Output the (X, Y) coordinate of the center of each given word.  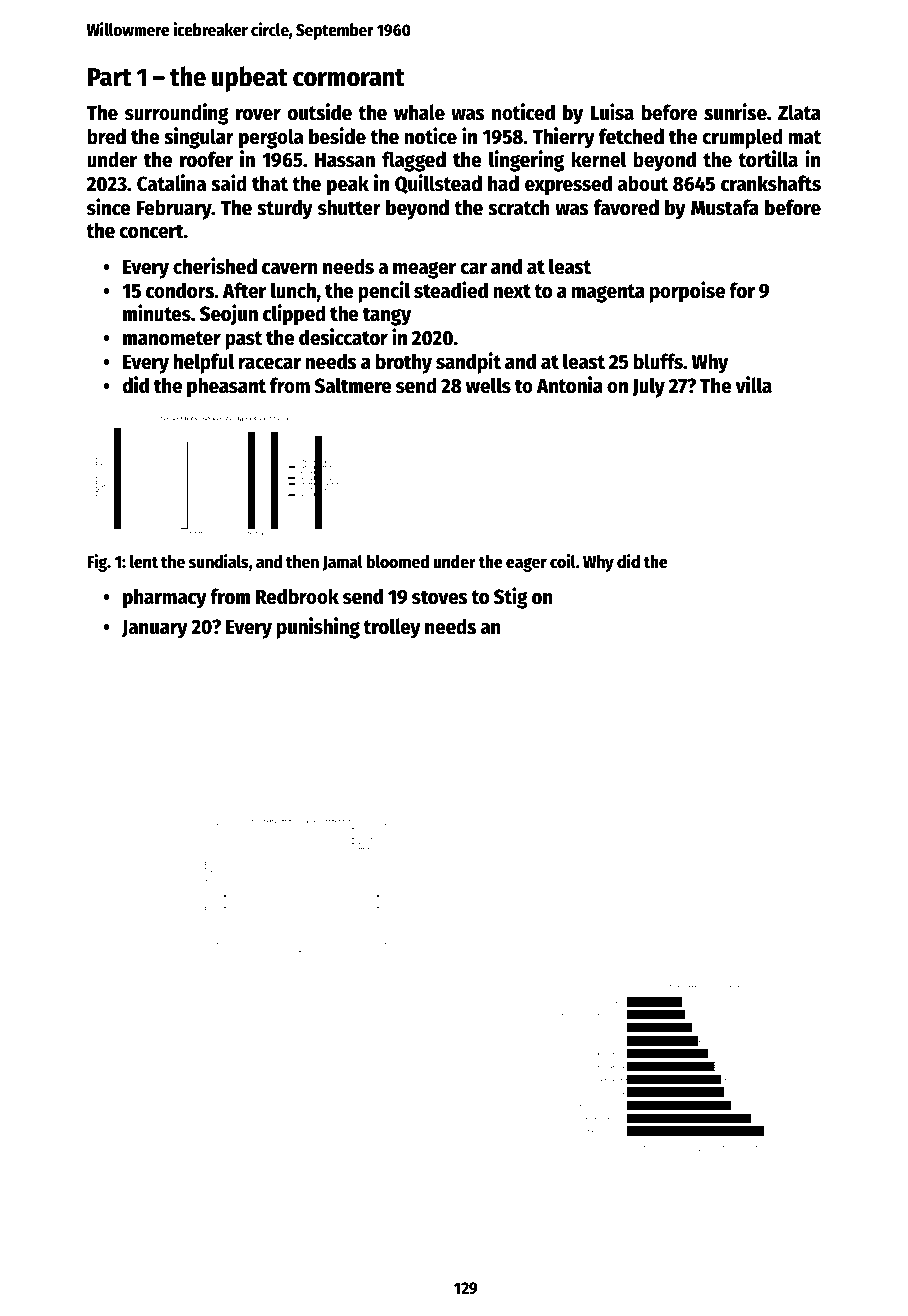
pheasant (226, 387)
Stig (511, 598)
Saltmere (353, 385)
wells (488, 385)
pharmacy (165, 598)
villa (753, 385)
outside (319, 112)
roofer (206, 159)
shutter (349, 207)
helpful (204, 363)
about (643, 183)
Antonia (570, 385)
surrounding (177, 114)
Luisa (612, 112)
